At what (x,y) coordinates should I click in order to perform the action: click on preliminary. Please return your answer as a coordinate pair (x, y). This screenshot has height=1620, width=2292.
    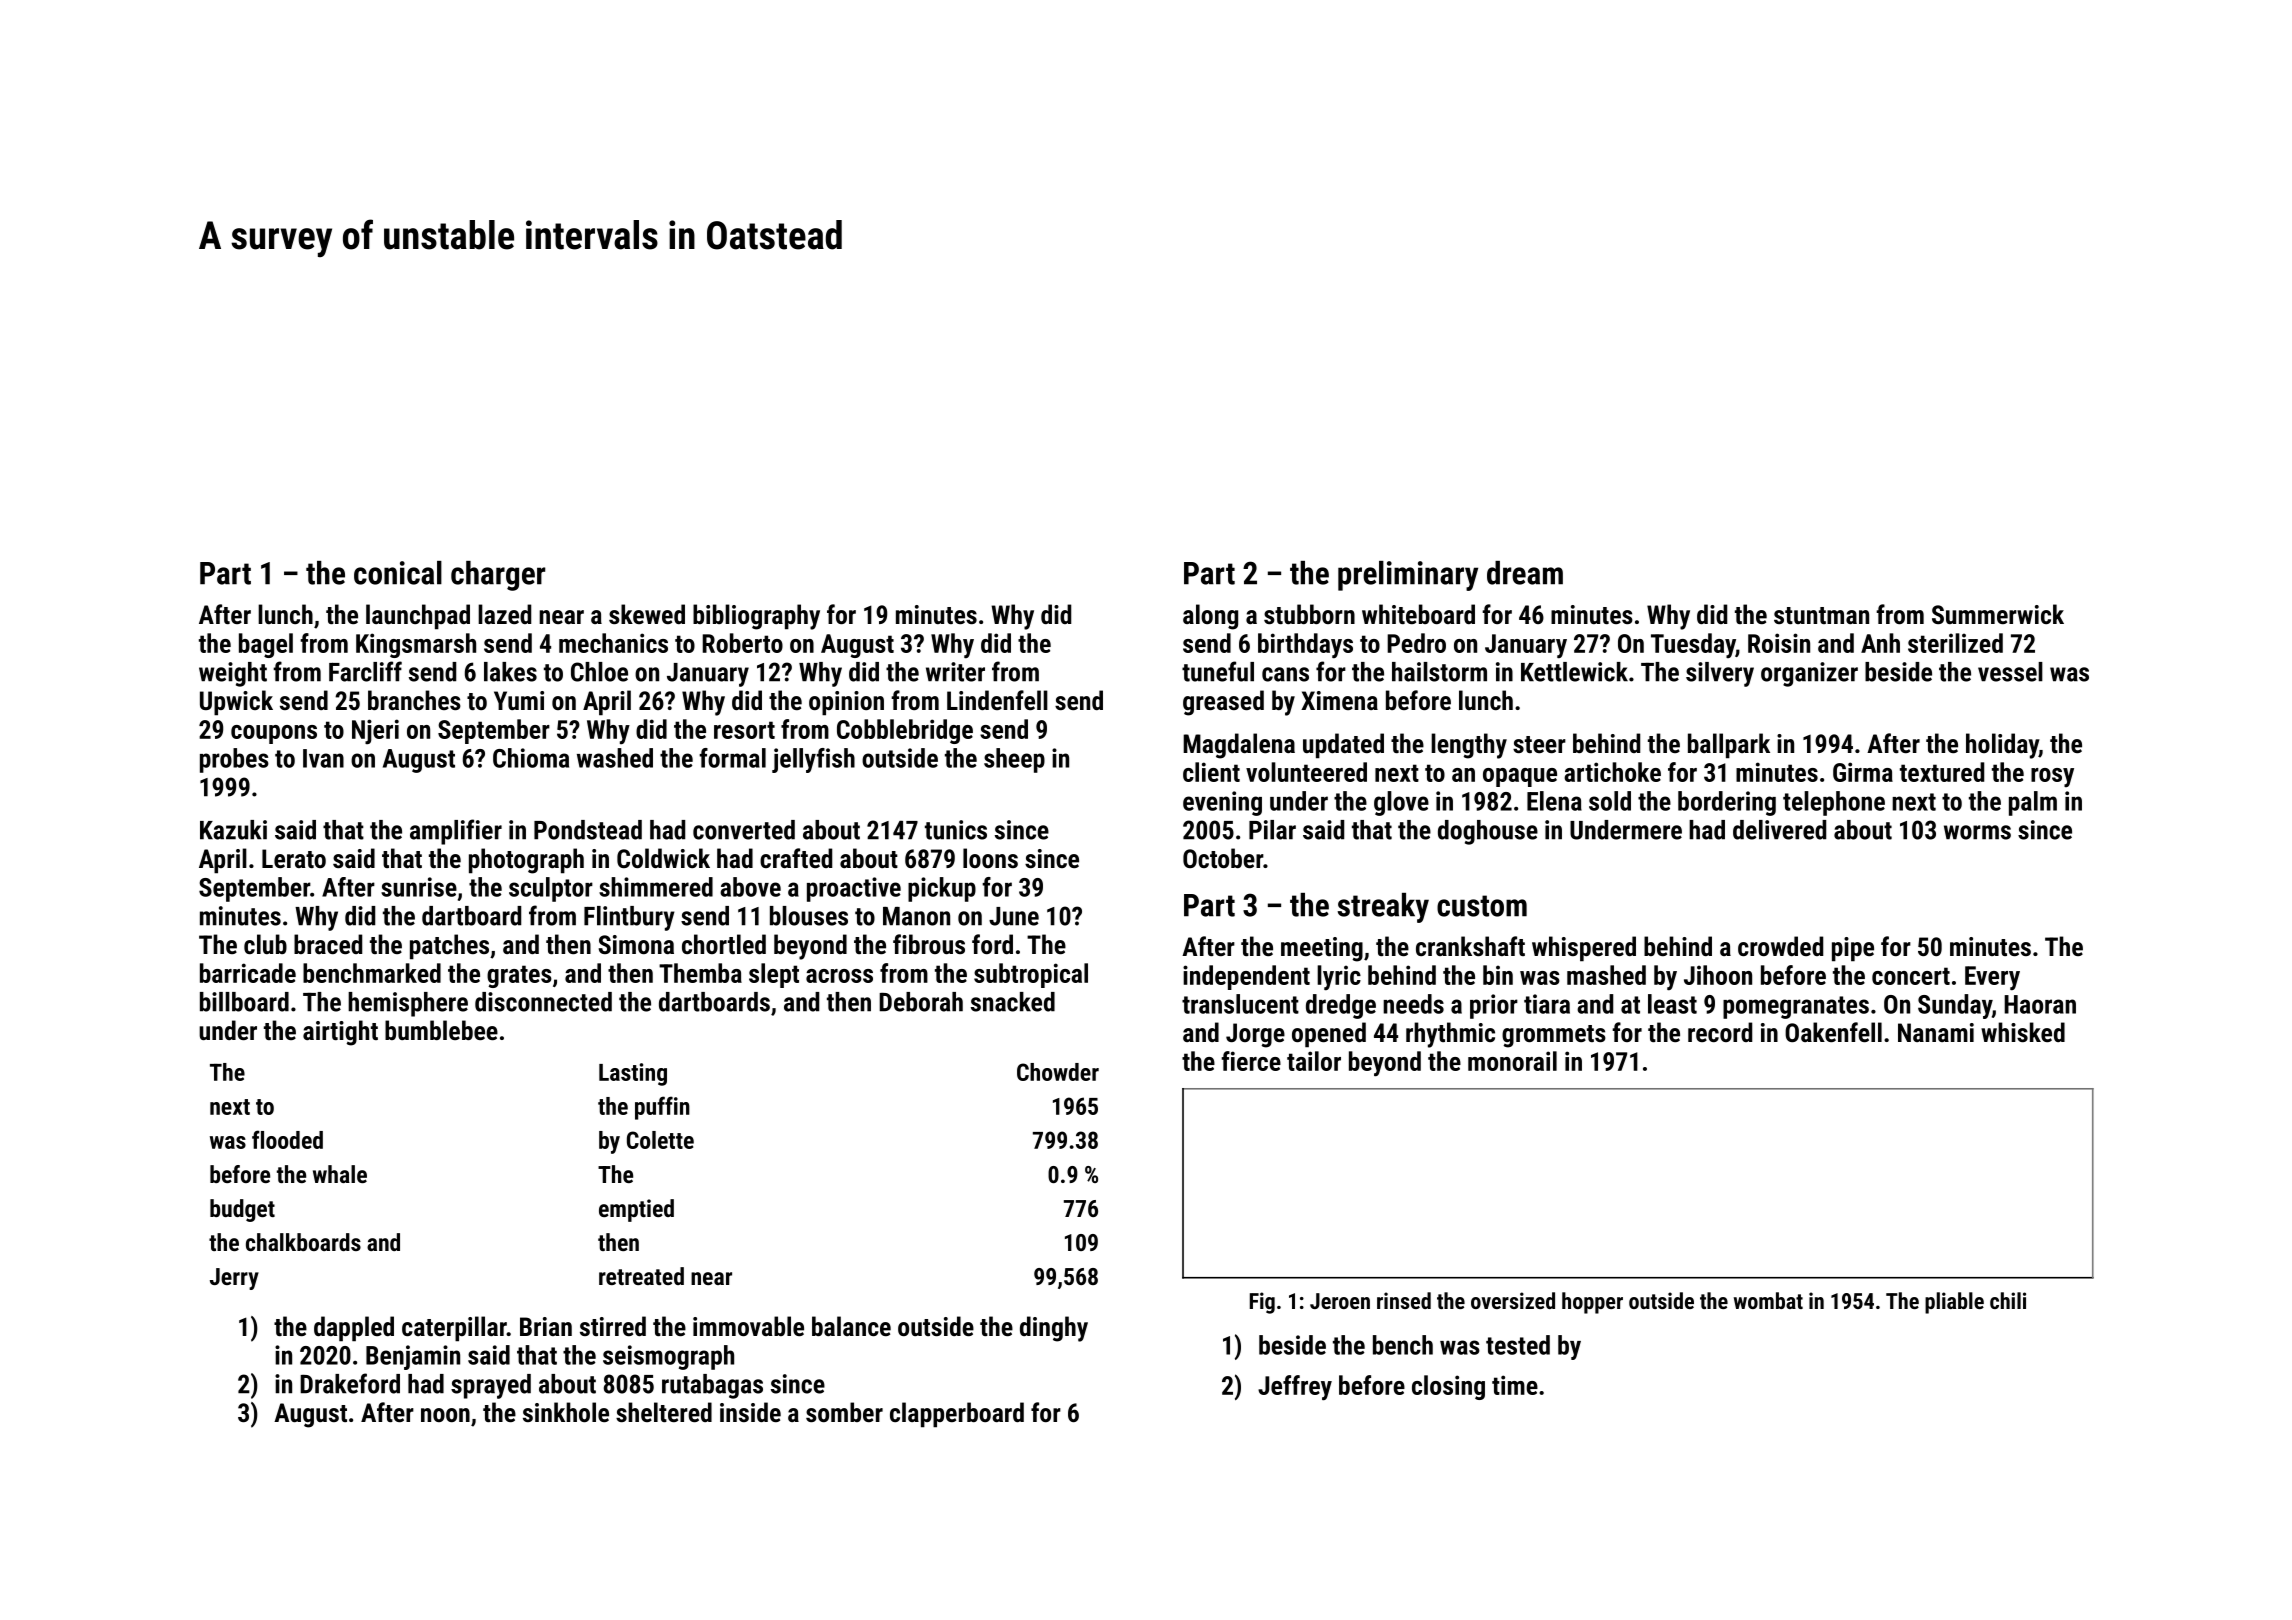
    Looking at the image, I should click on (1408, 576).
